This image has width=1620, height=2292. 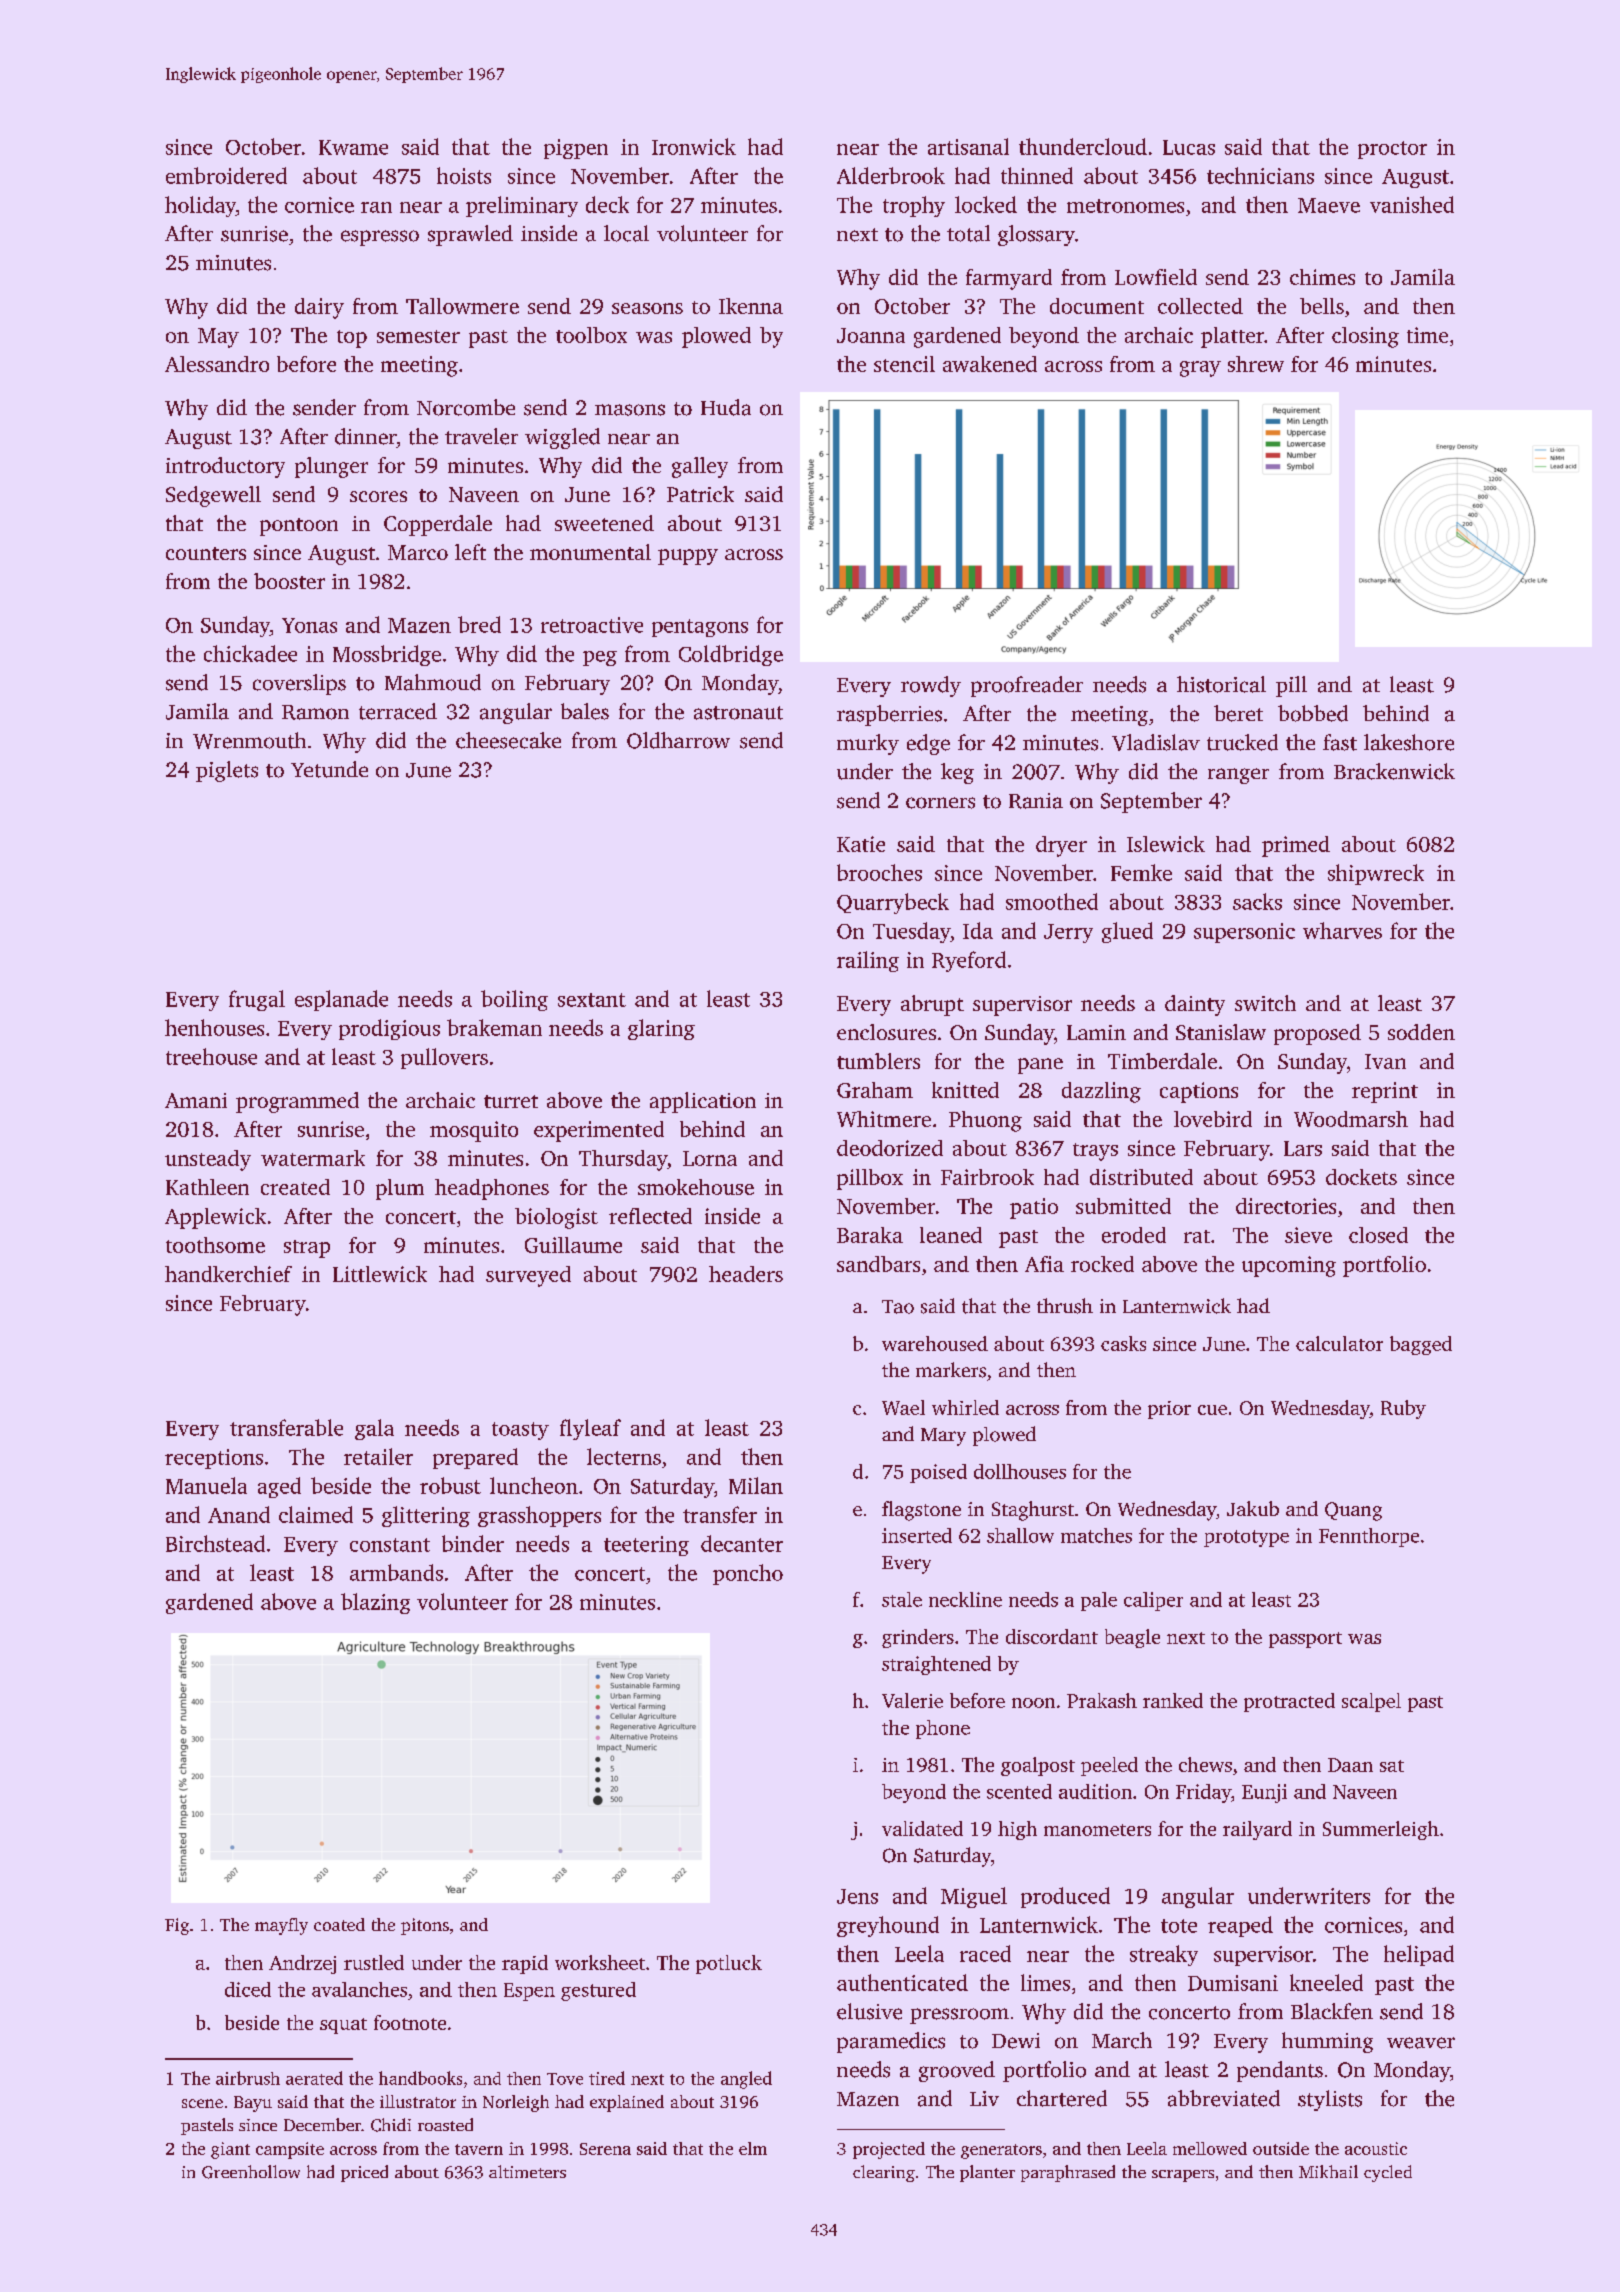 What do you see at coordinates (968, 146) in the image?
I see `artisanal` at bounding box center [968, 146].
